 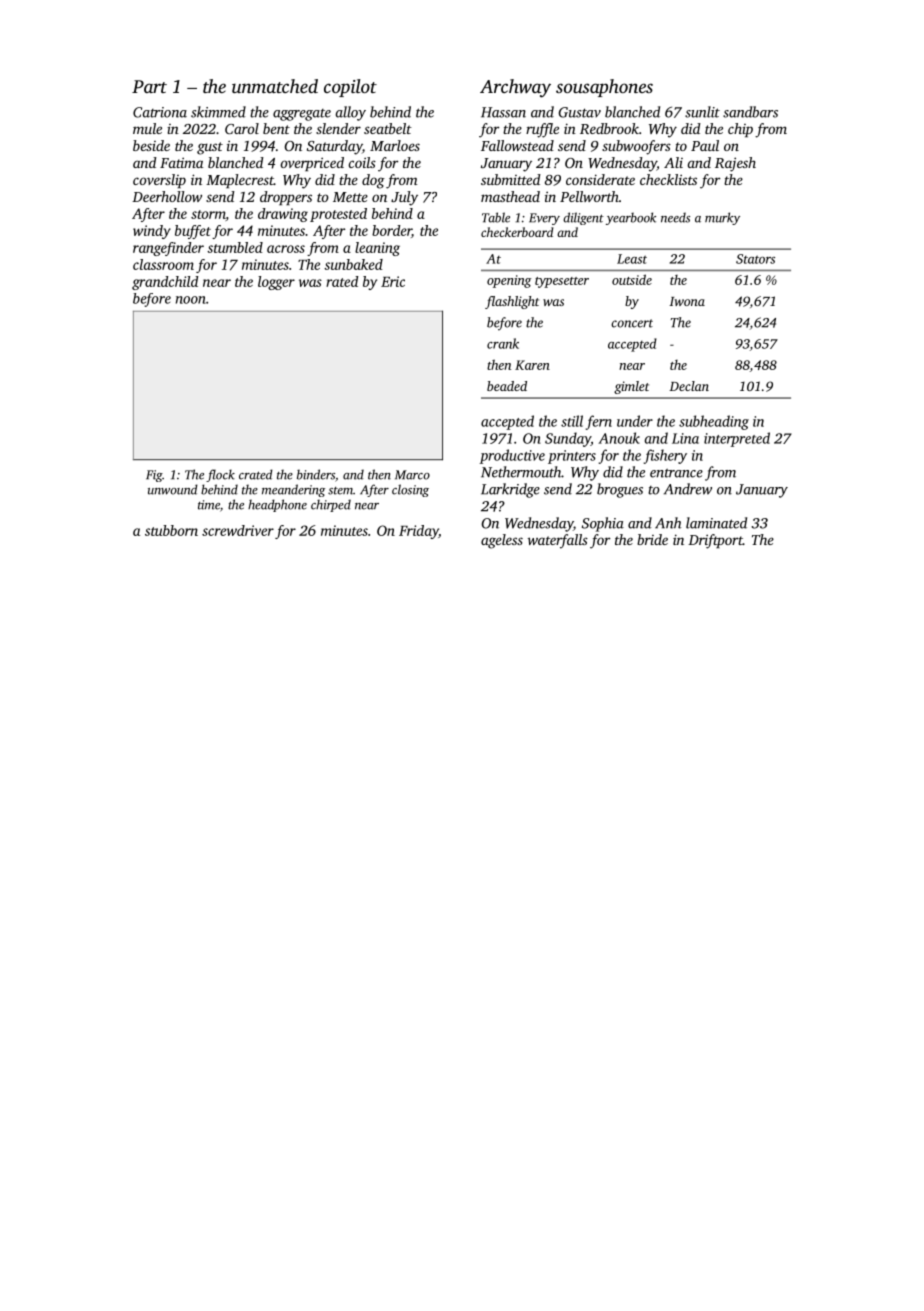 What do you see at coordinates (393, 281) in the screenshot?
I see `Eric` at bounding box center [393, 281].
